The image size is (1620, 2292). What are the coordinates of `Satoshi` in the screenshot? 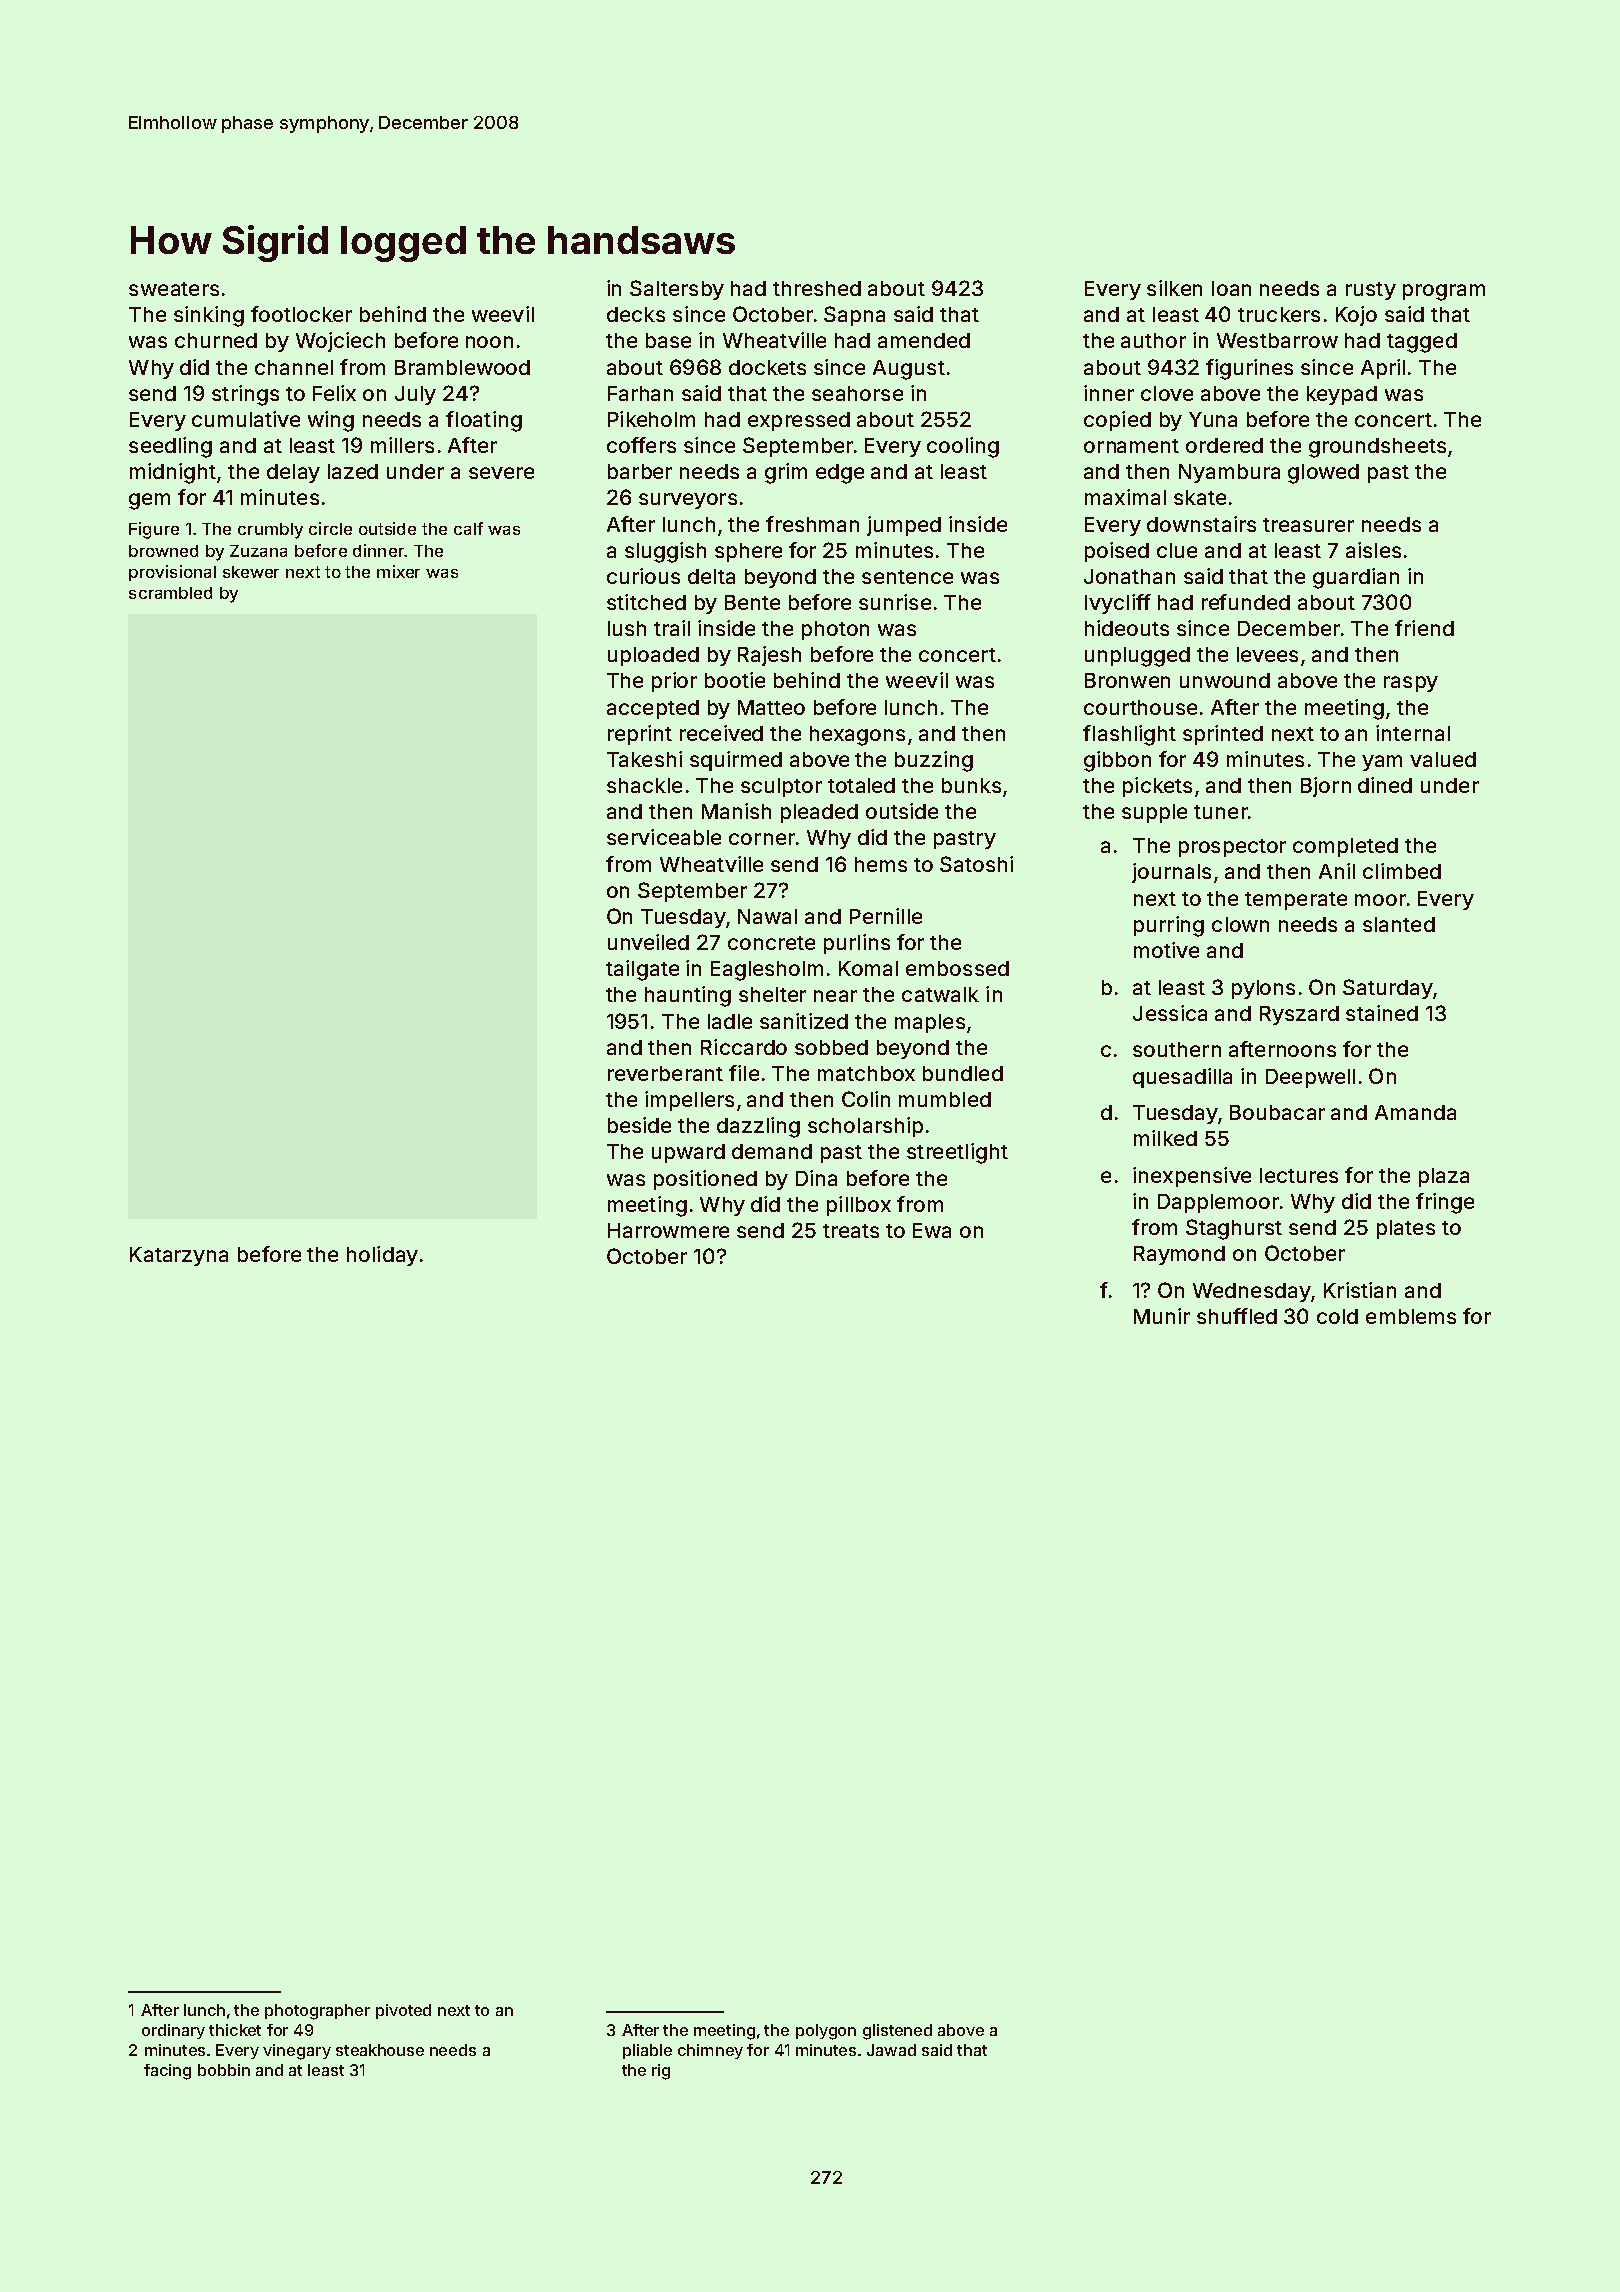 It's located at (976, 864).
